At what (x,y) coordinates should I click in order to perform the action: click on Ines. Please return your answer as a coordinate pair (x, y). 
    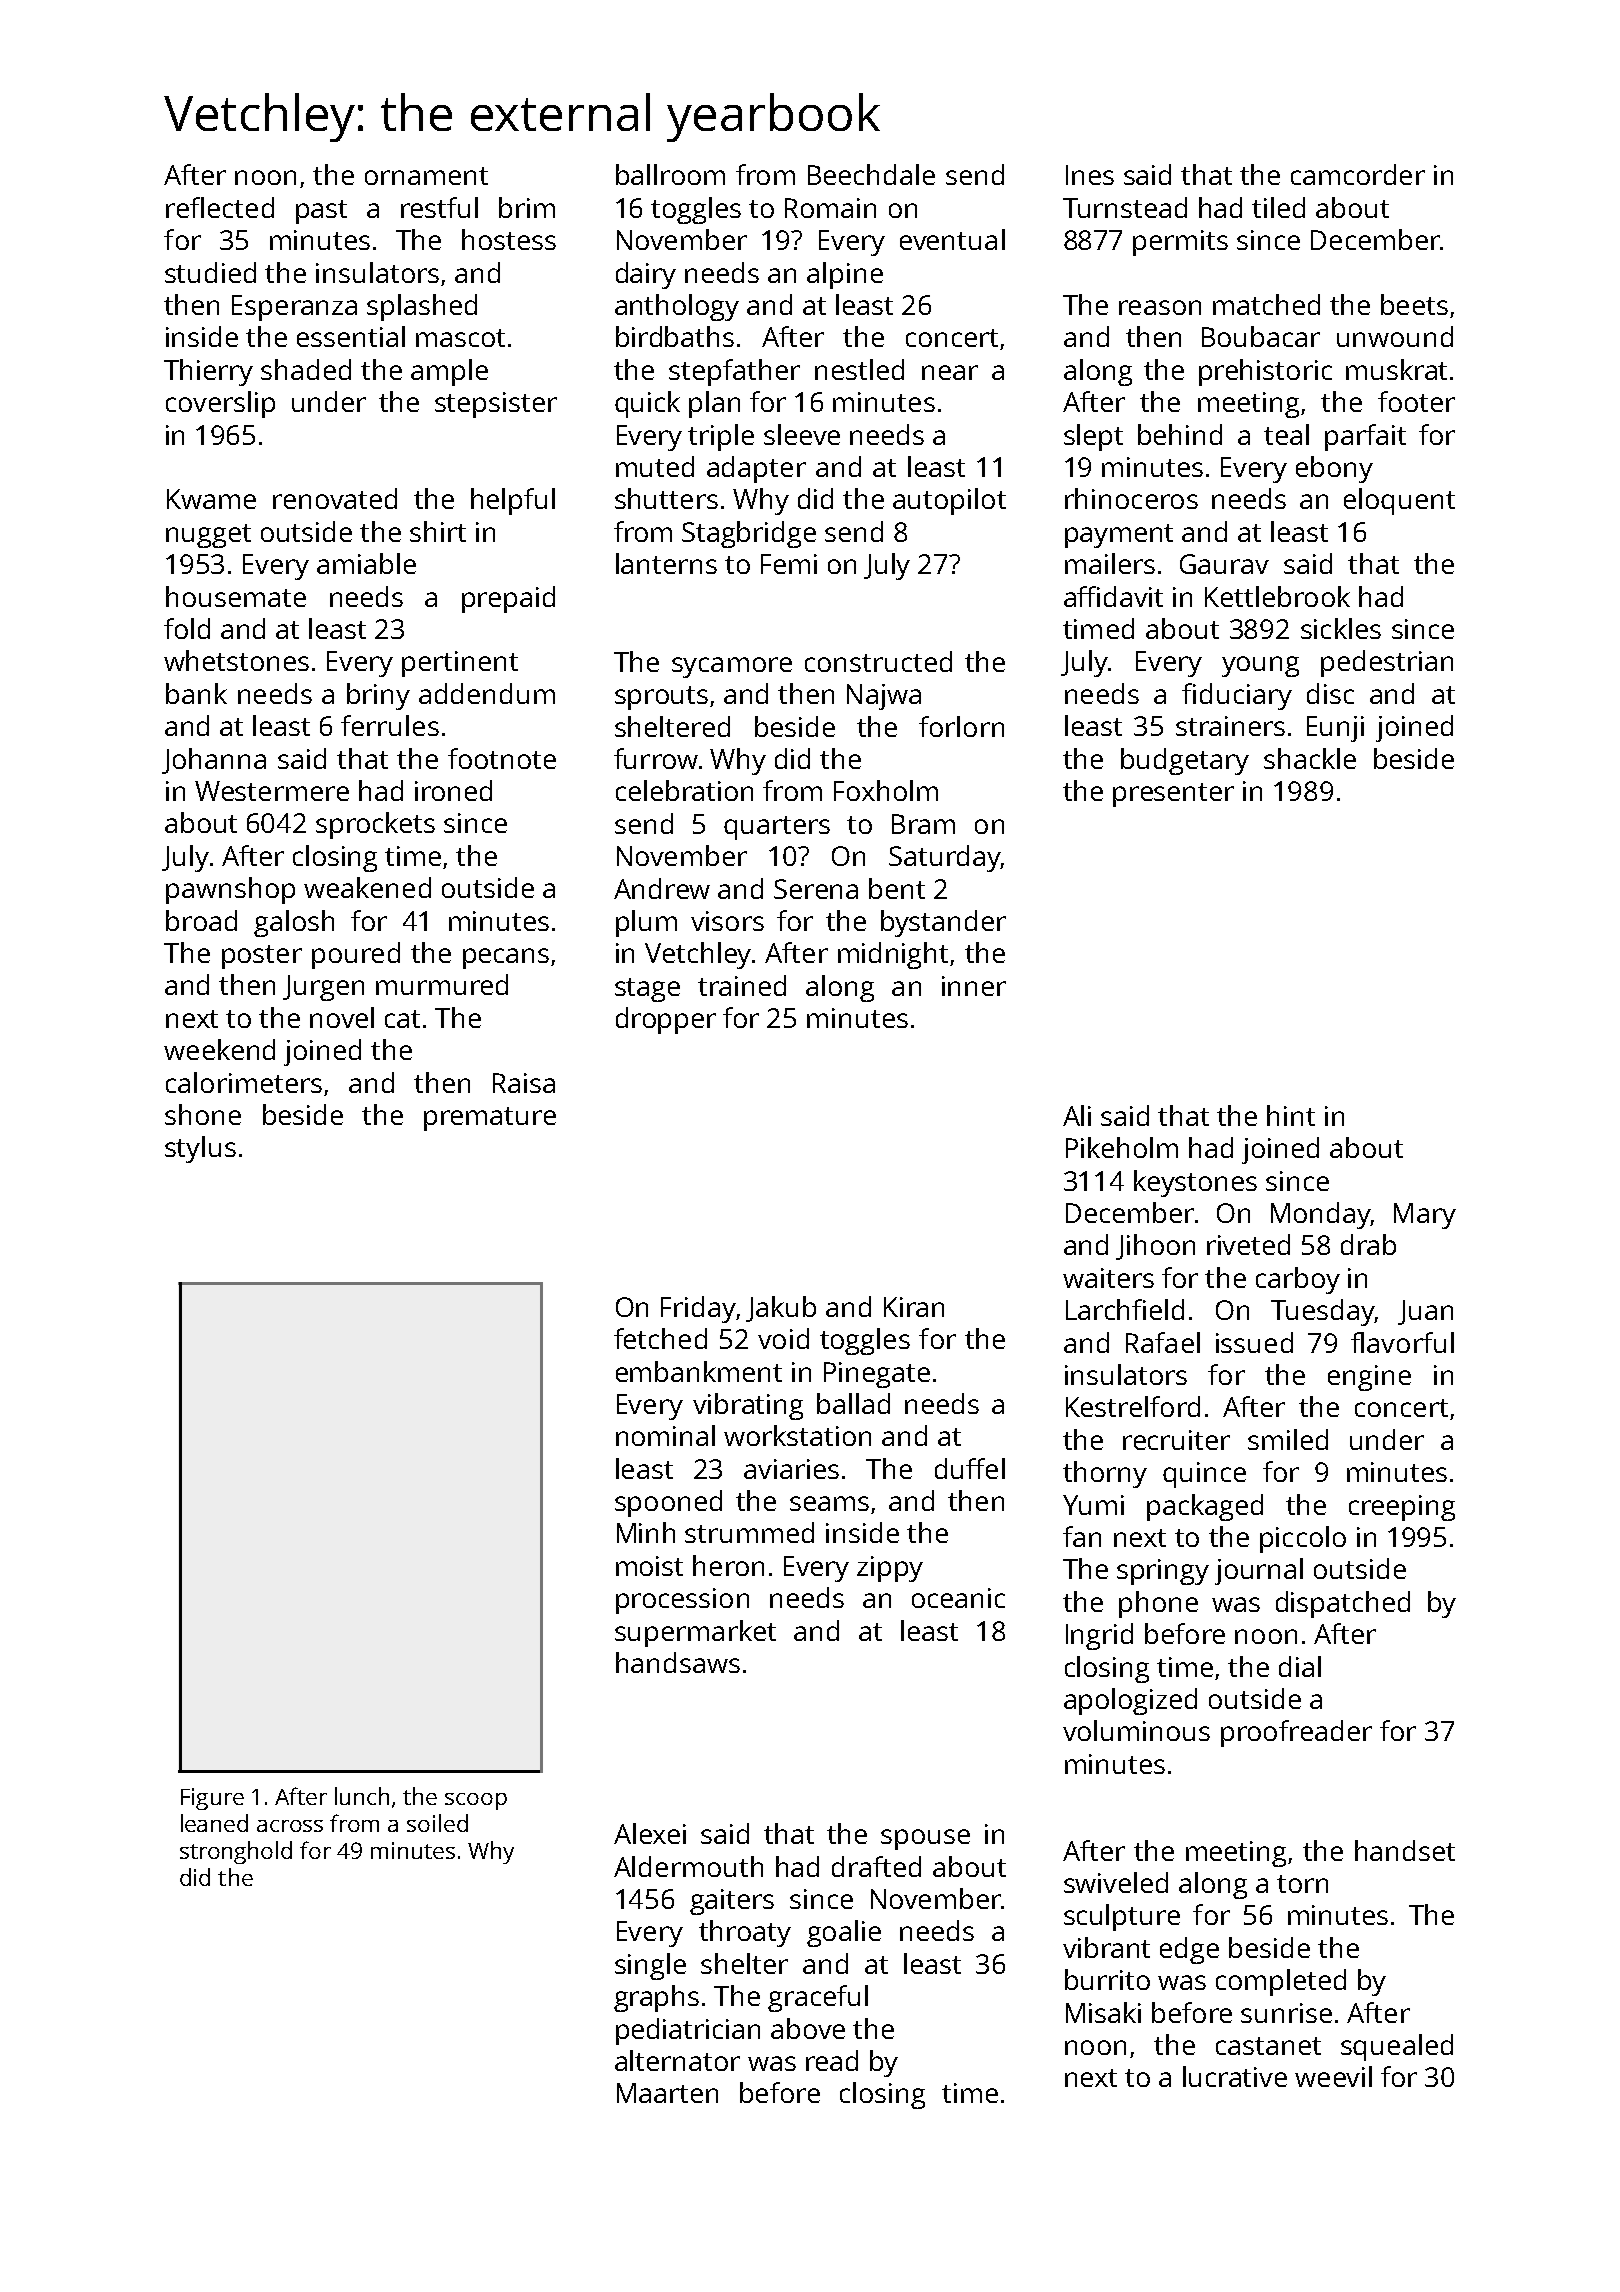
    Looking at the image, I should click on (1090, 175).
